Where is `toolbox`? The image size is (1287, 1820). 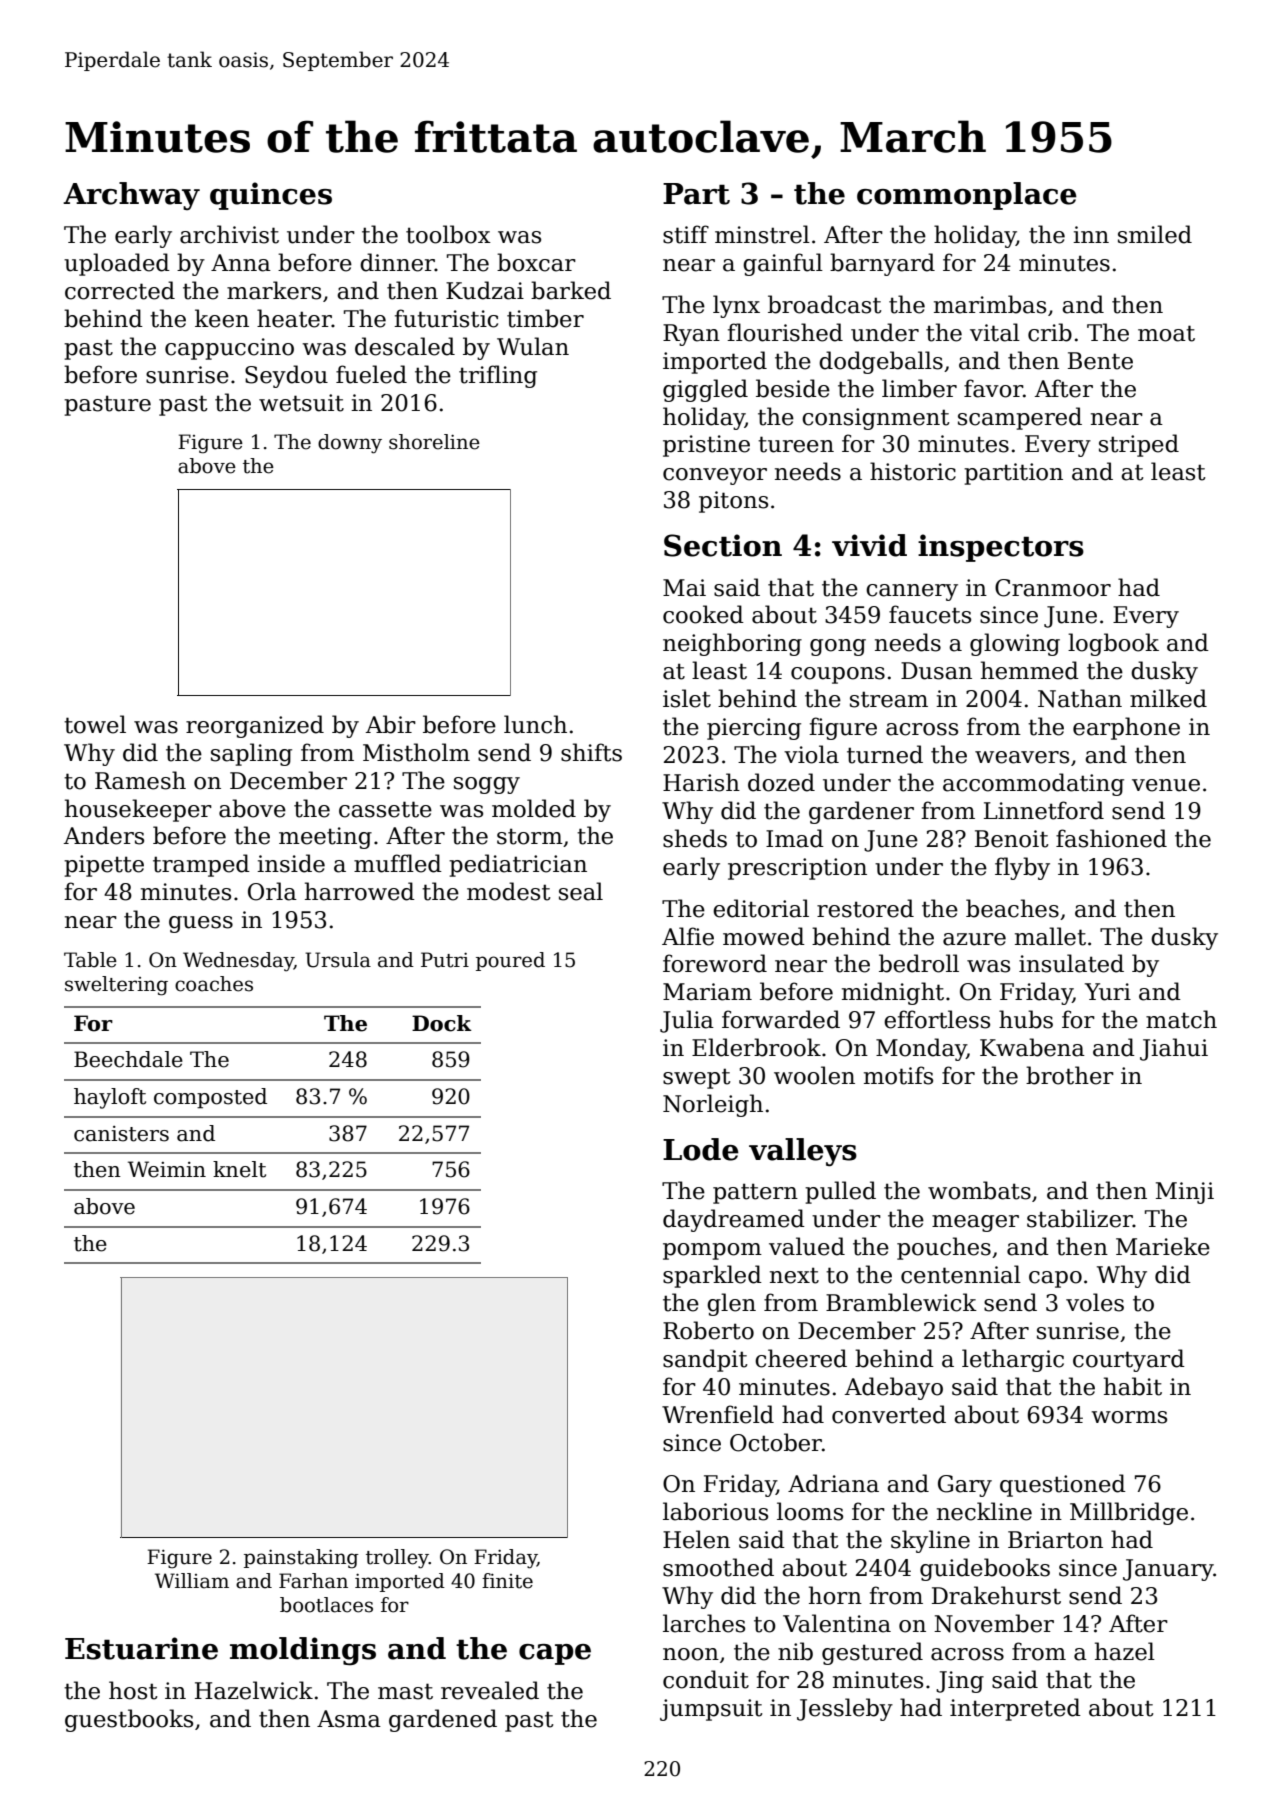 toolbox is located at coordinates (448, 234).
